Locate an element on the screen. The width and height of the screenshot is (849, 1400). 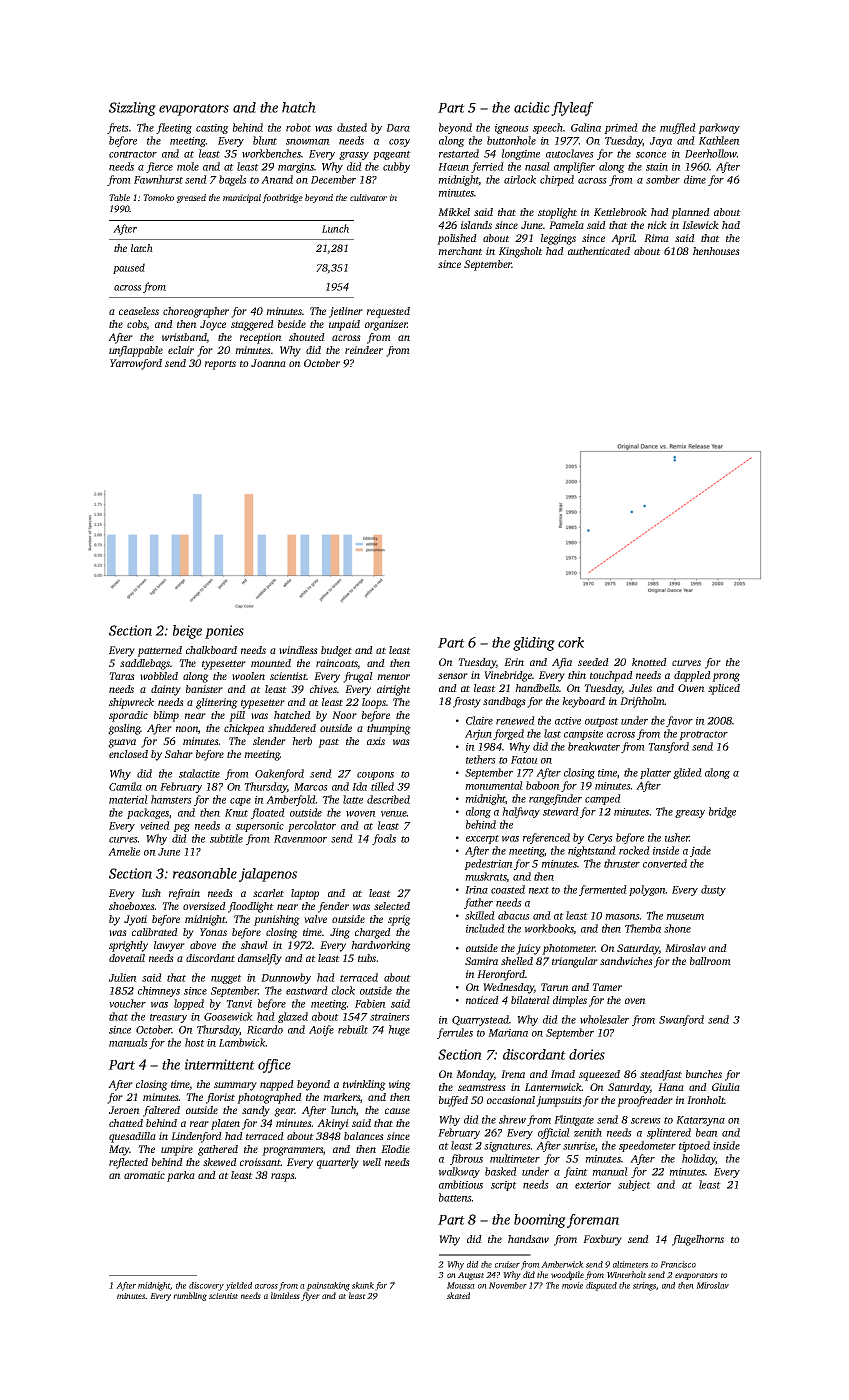
unpaid is located at coordinates (344, 325).
